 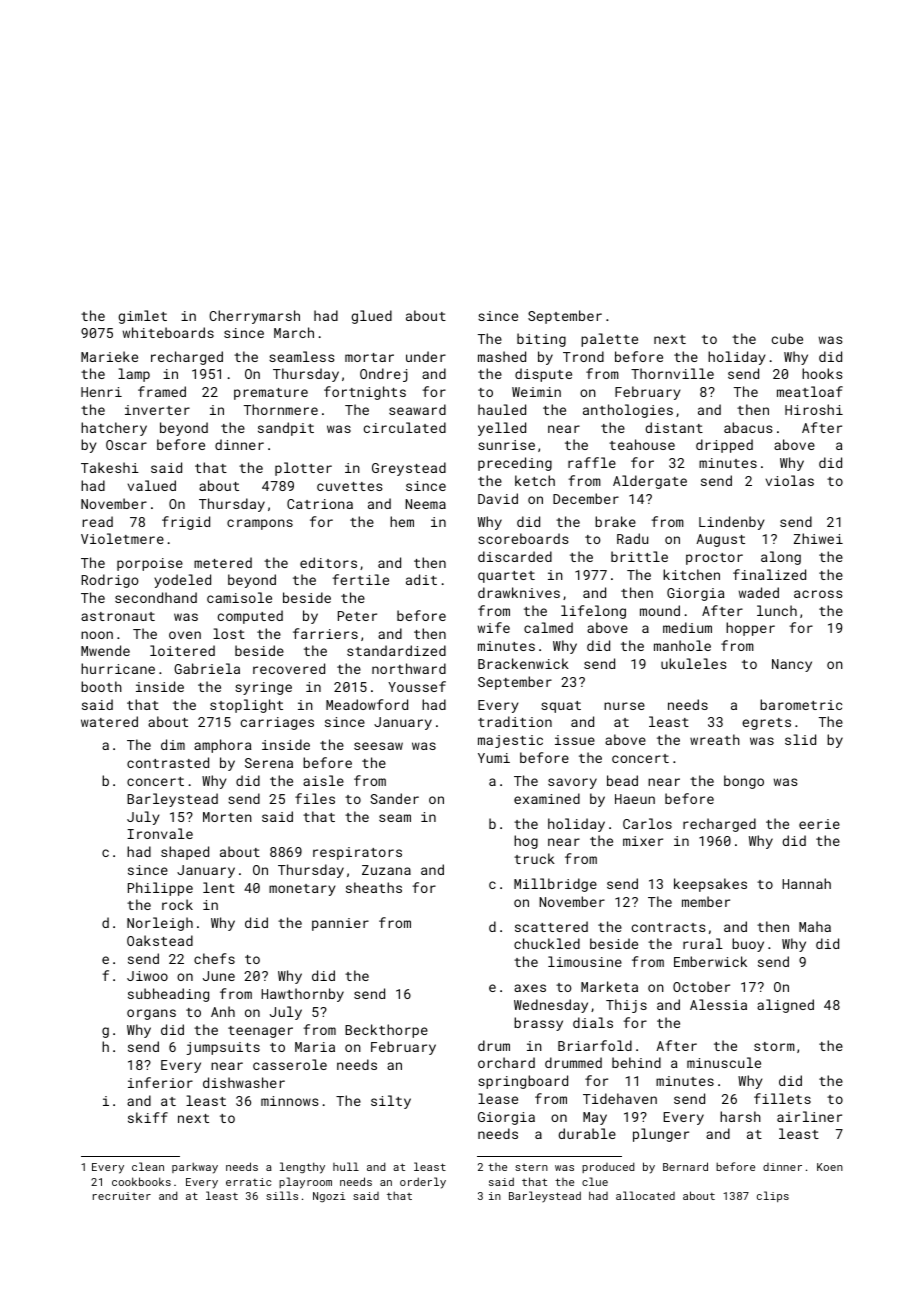 I want to click on lease, so click(x=498, y=1098).
